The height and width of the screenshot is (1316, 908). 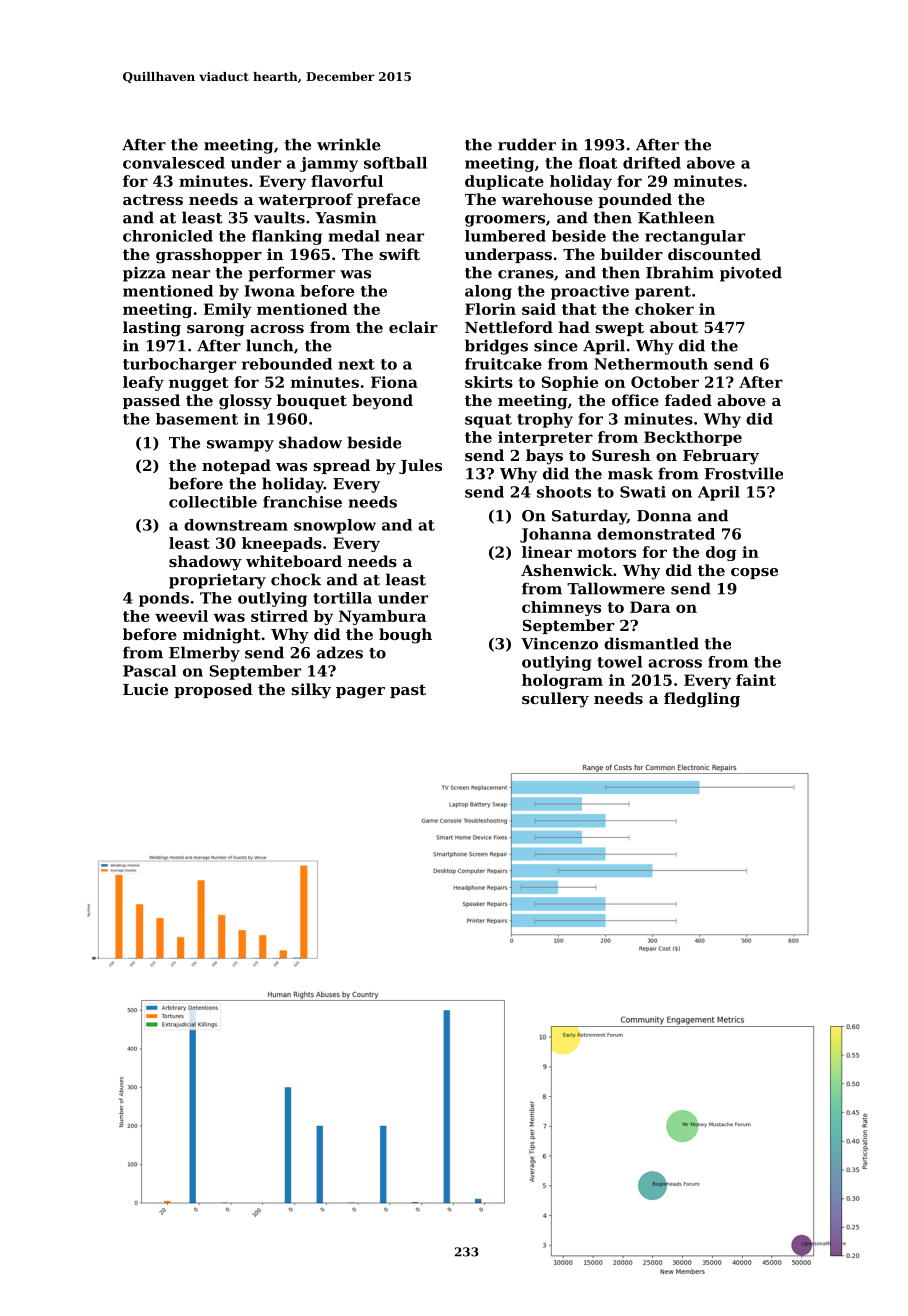 What do you see at coordinates (652, 163) in the screenshot?
I see `drifted` at bounding box center [652, 163].
